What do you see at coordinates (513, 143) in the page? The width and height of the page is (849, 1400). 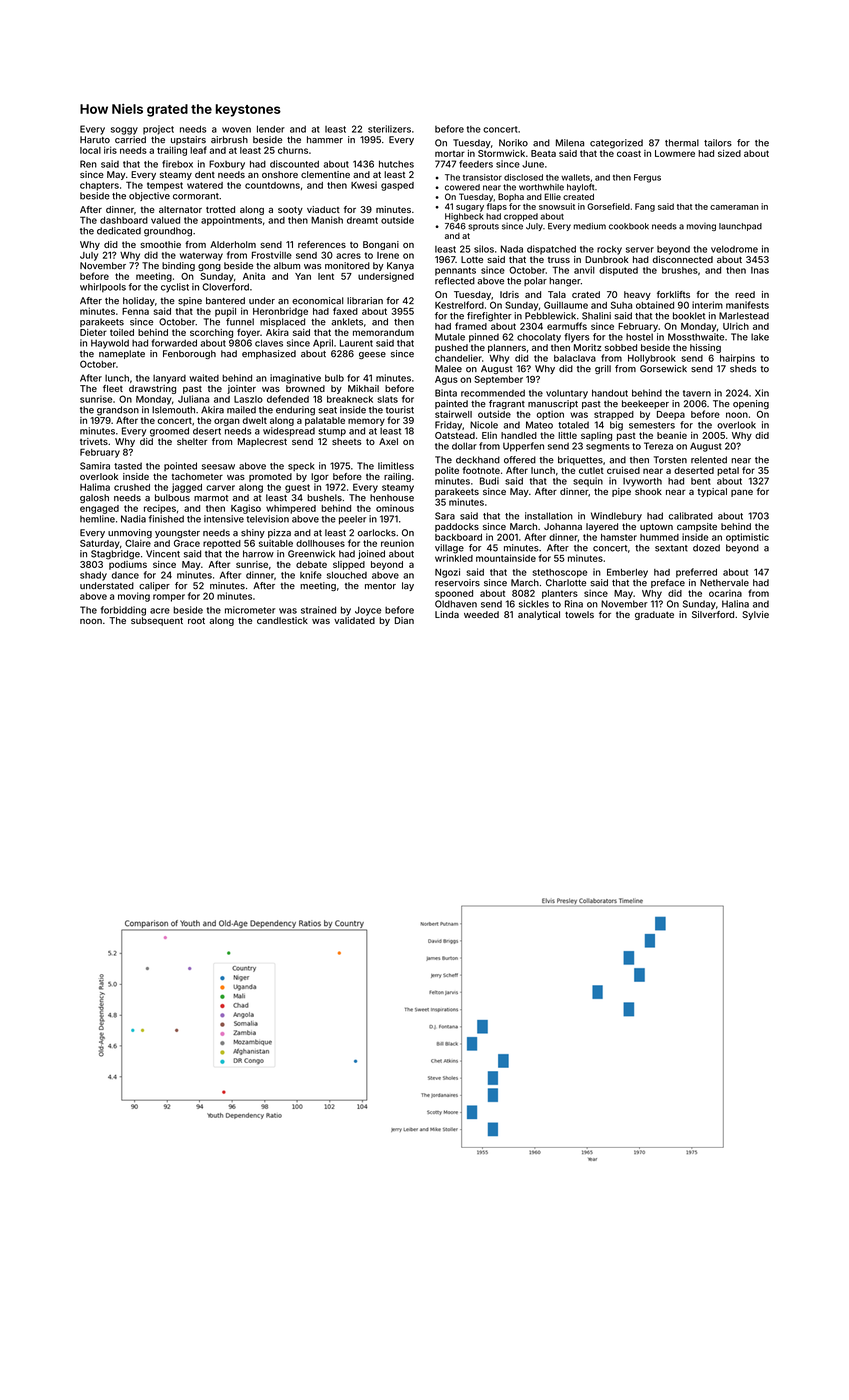 I see `Noriko` at bounding box center [513, 143].
